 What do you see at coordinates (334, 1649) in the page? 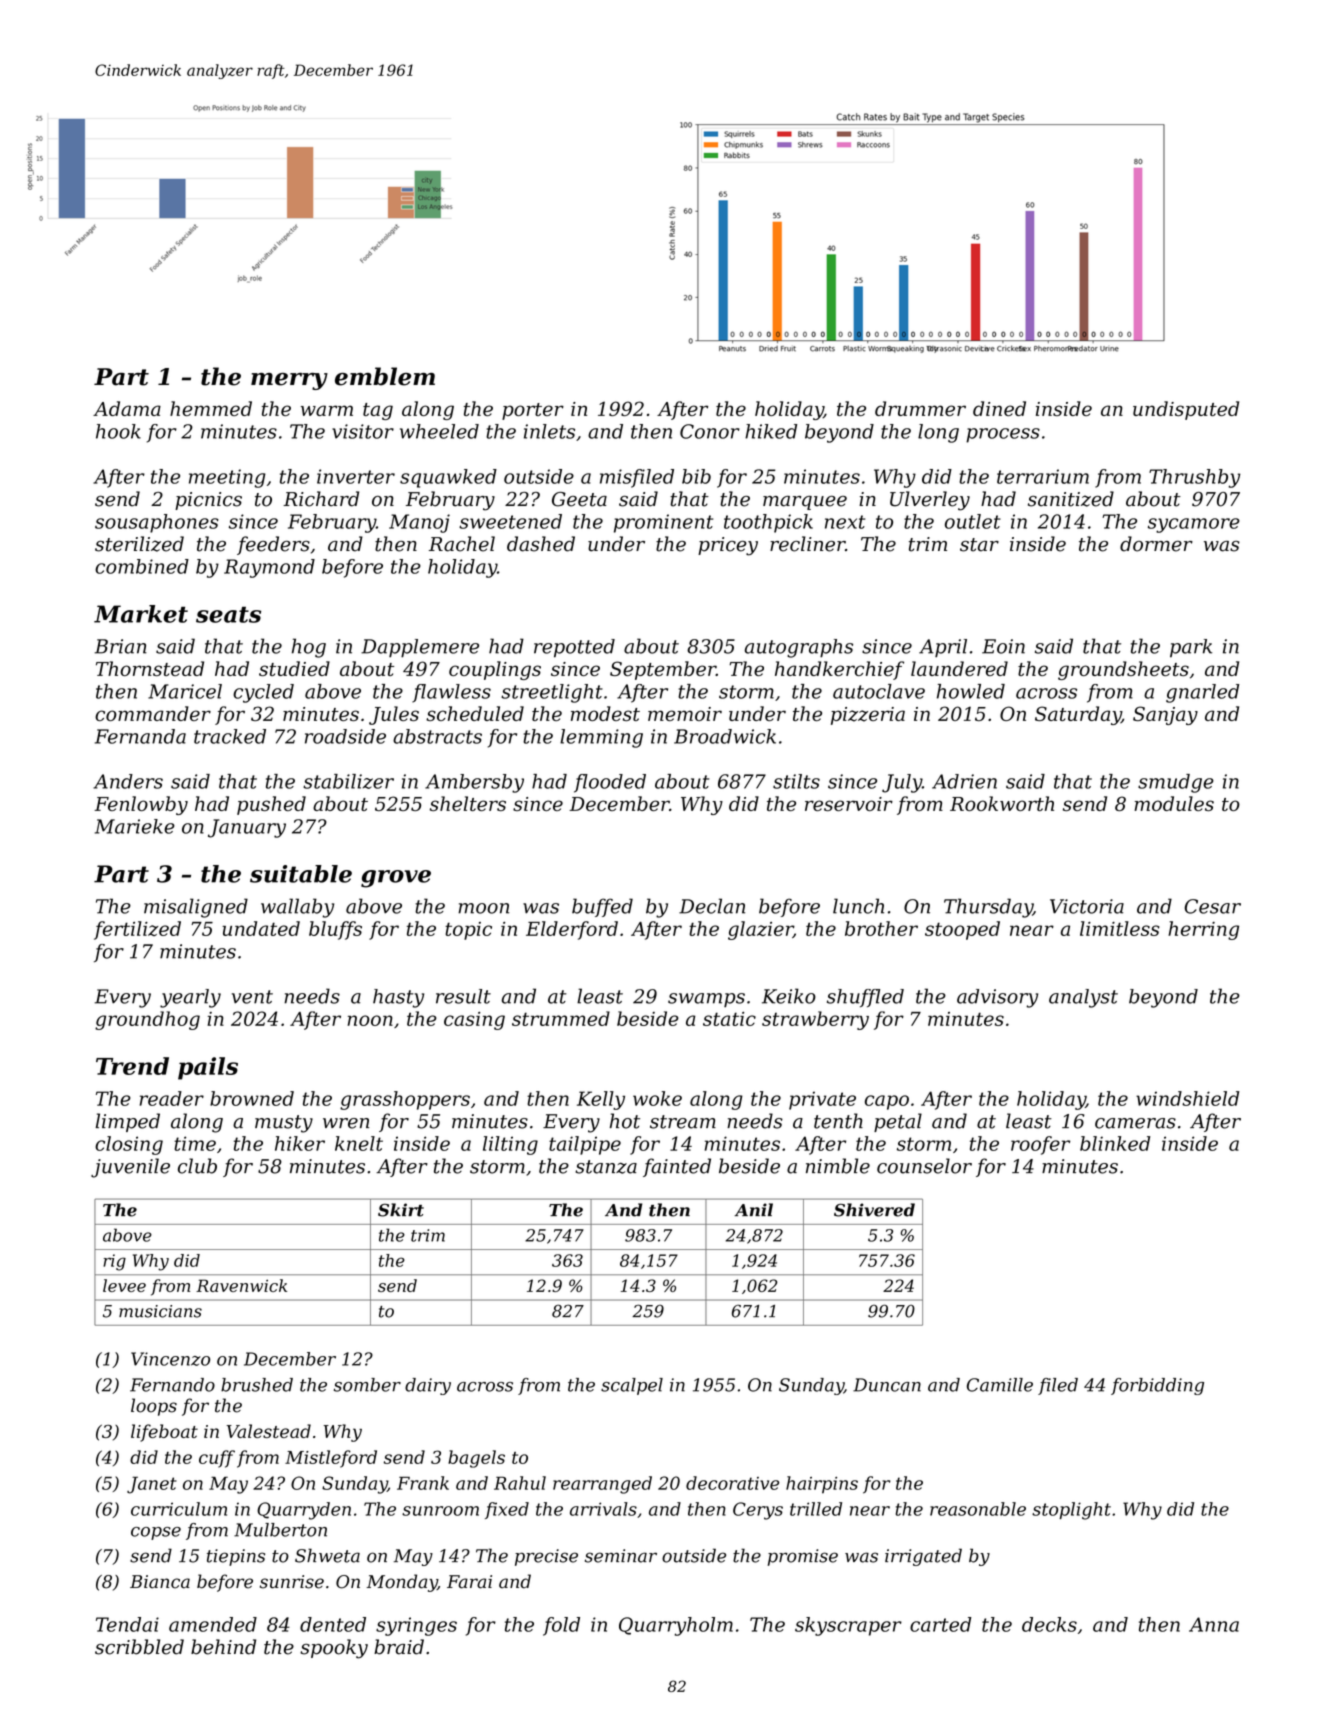
I see `spooky` at bounding box center [334, 1649].
